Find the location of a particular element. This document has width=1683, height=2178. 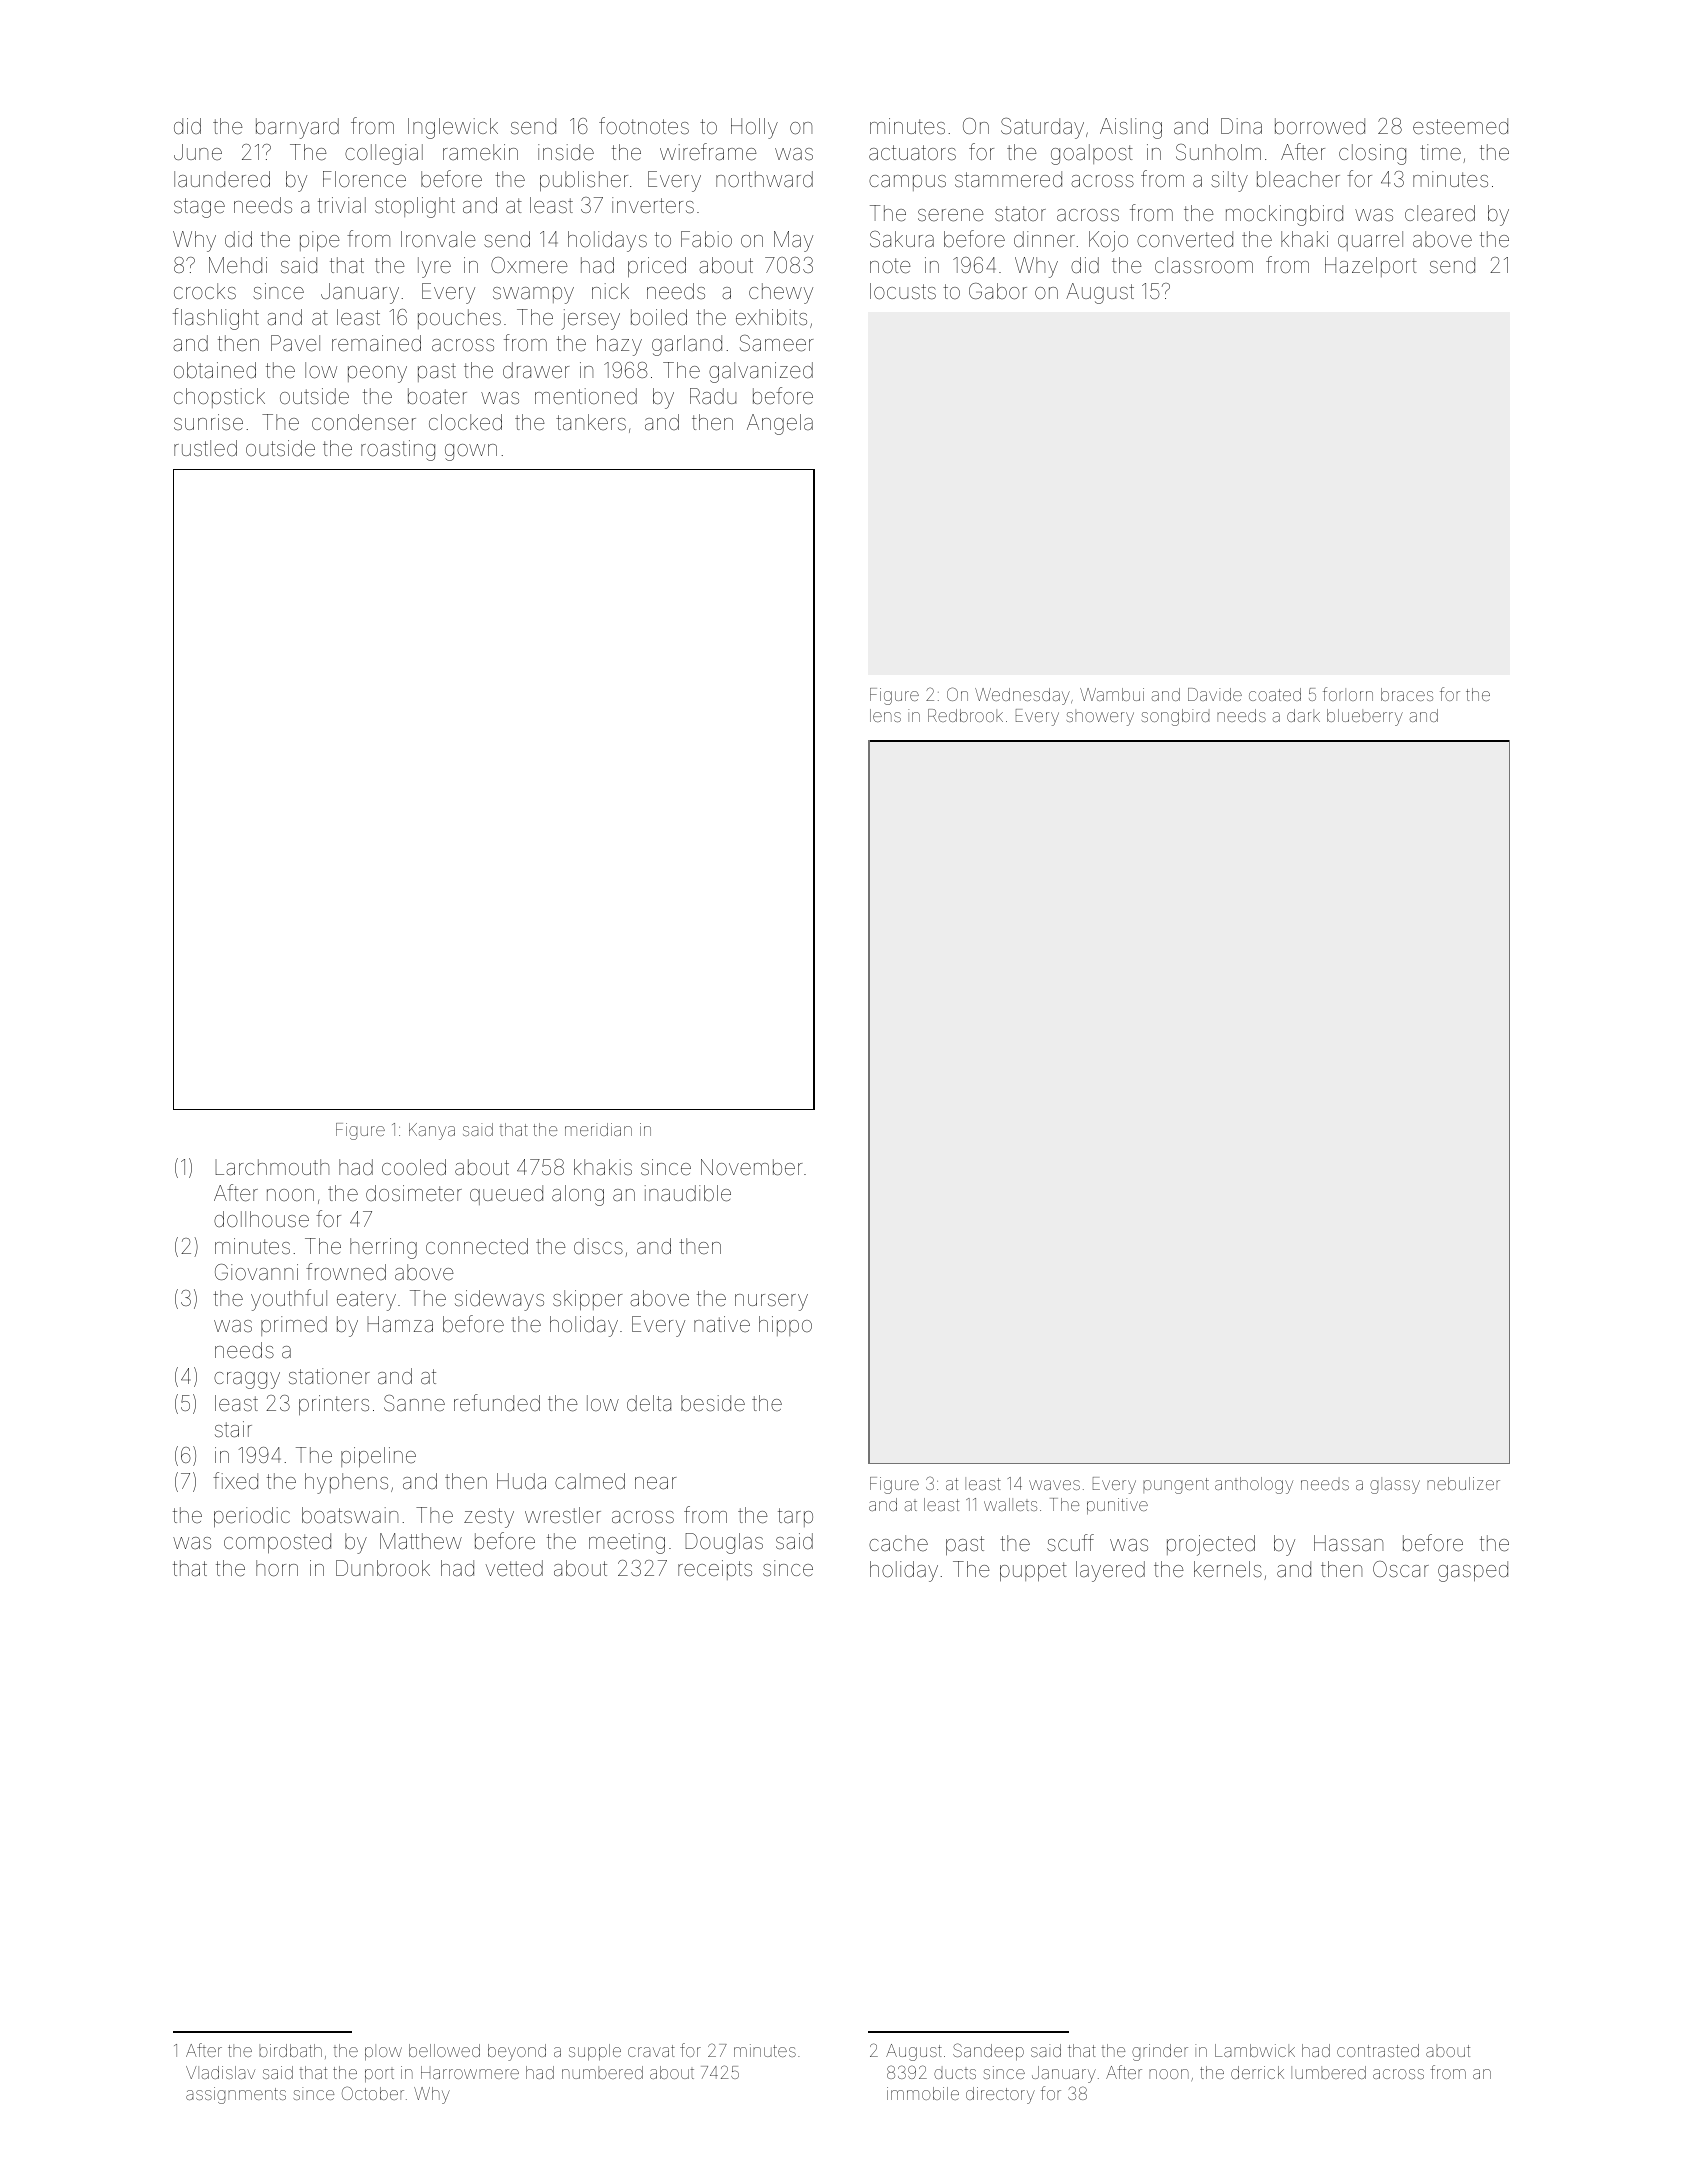

peony is located at coordinates (377, 374).
